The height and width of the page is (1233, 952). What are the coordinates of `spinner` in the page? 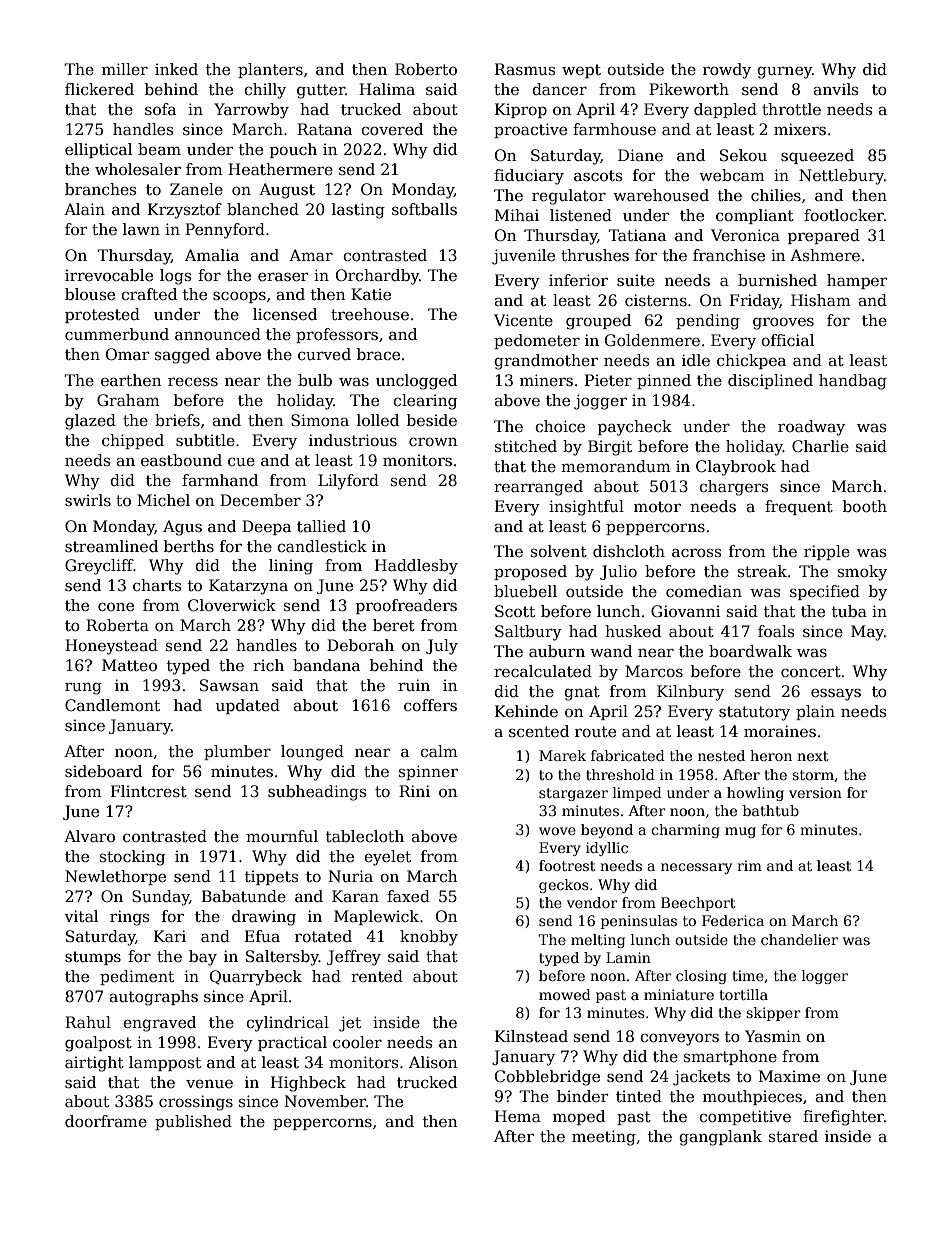 It's located at (428, 772).
